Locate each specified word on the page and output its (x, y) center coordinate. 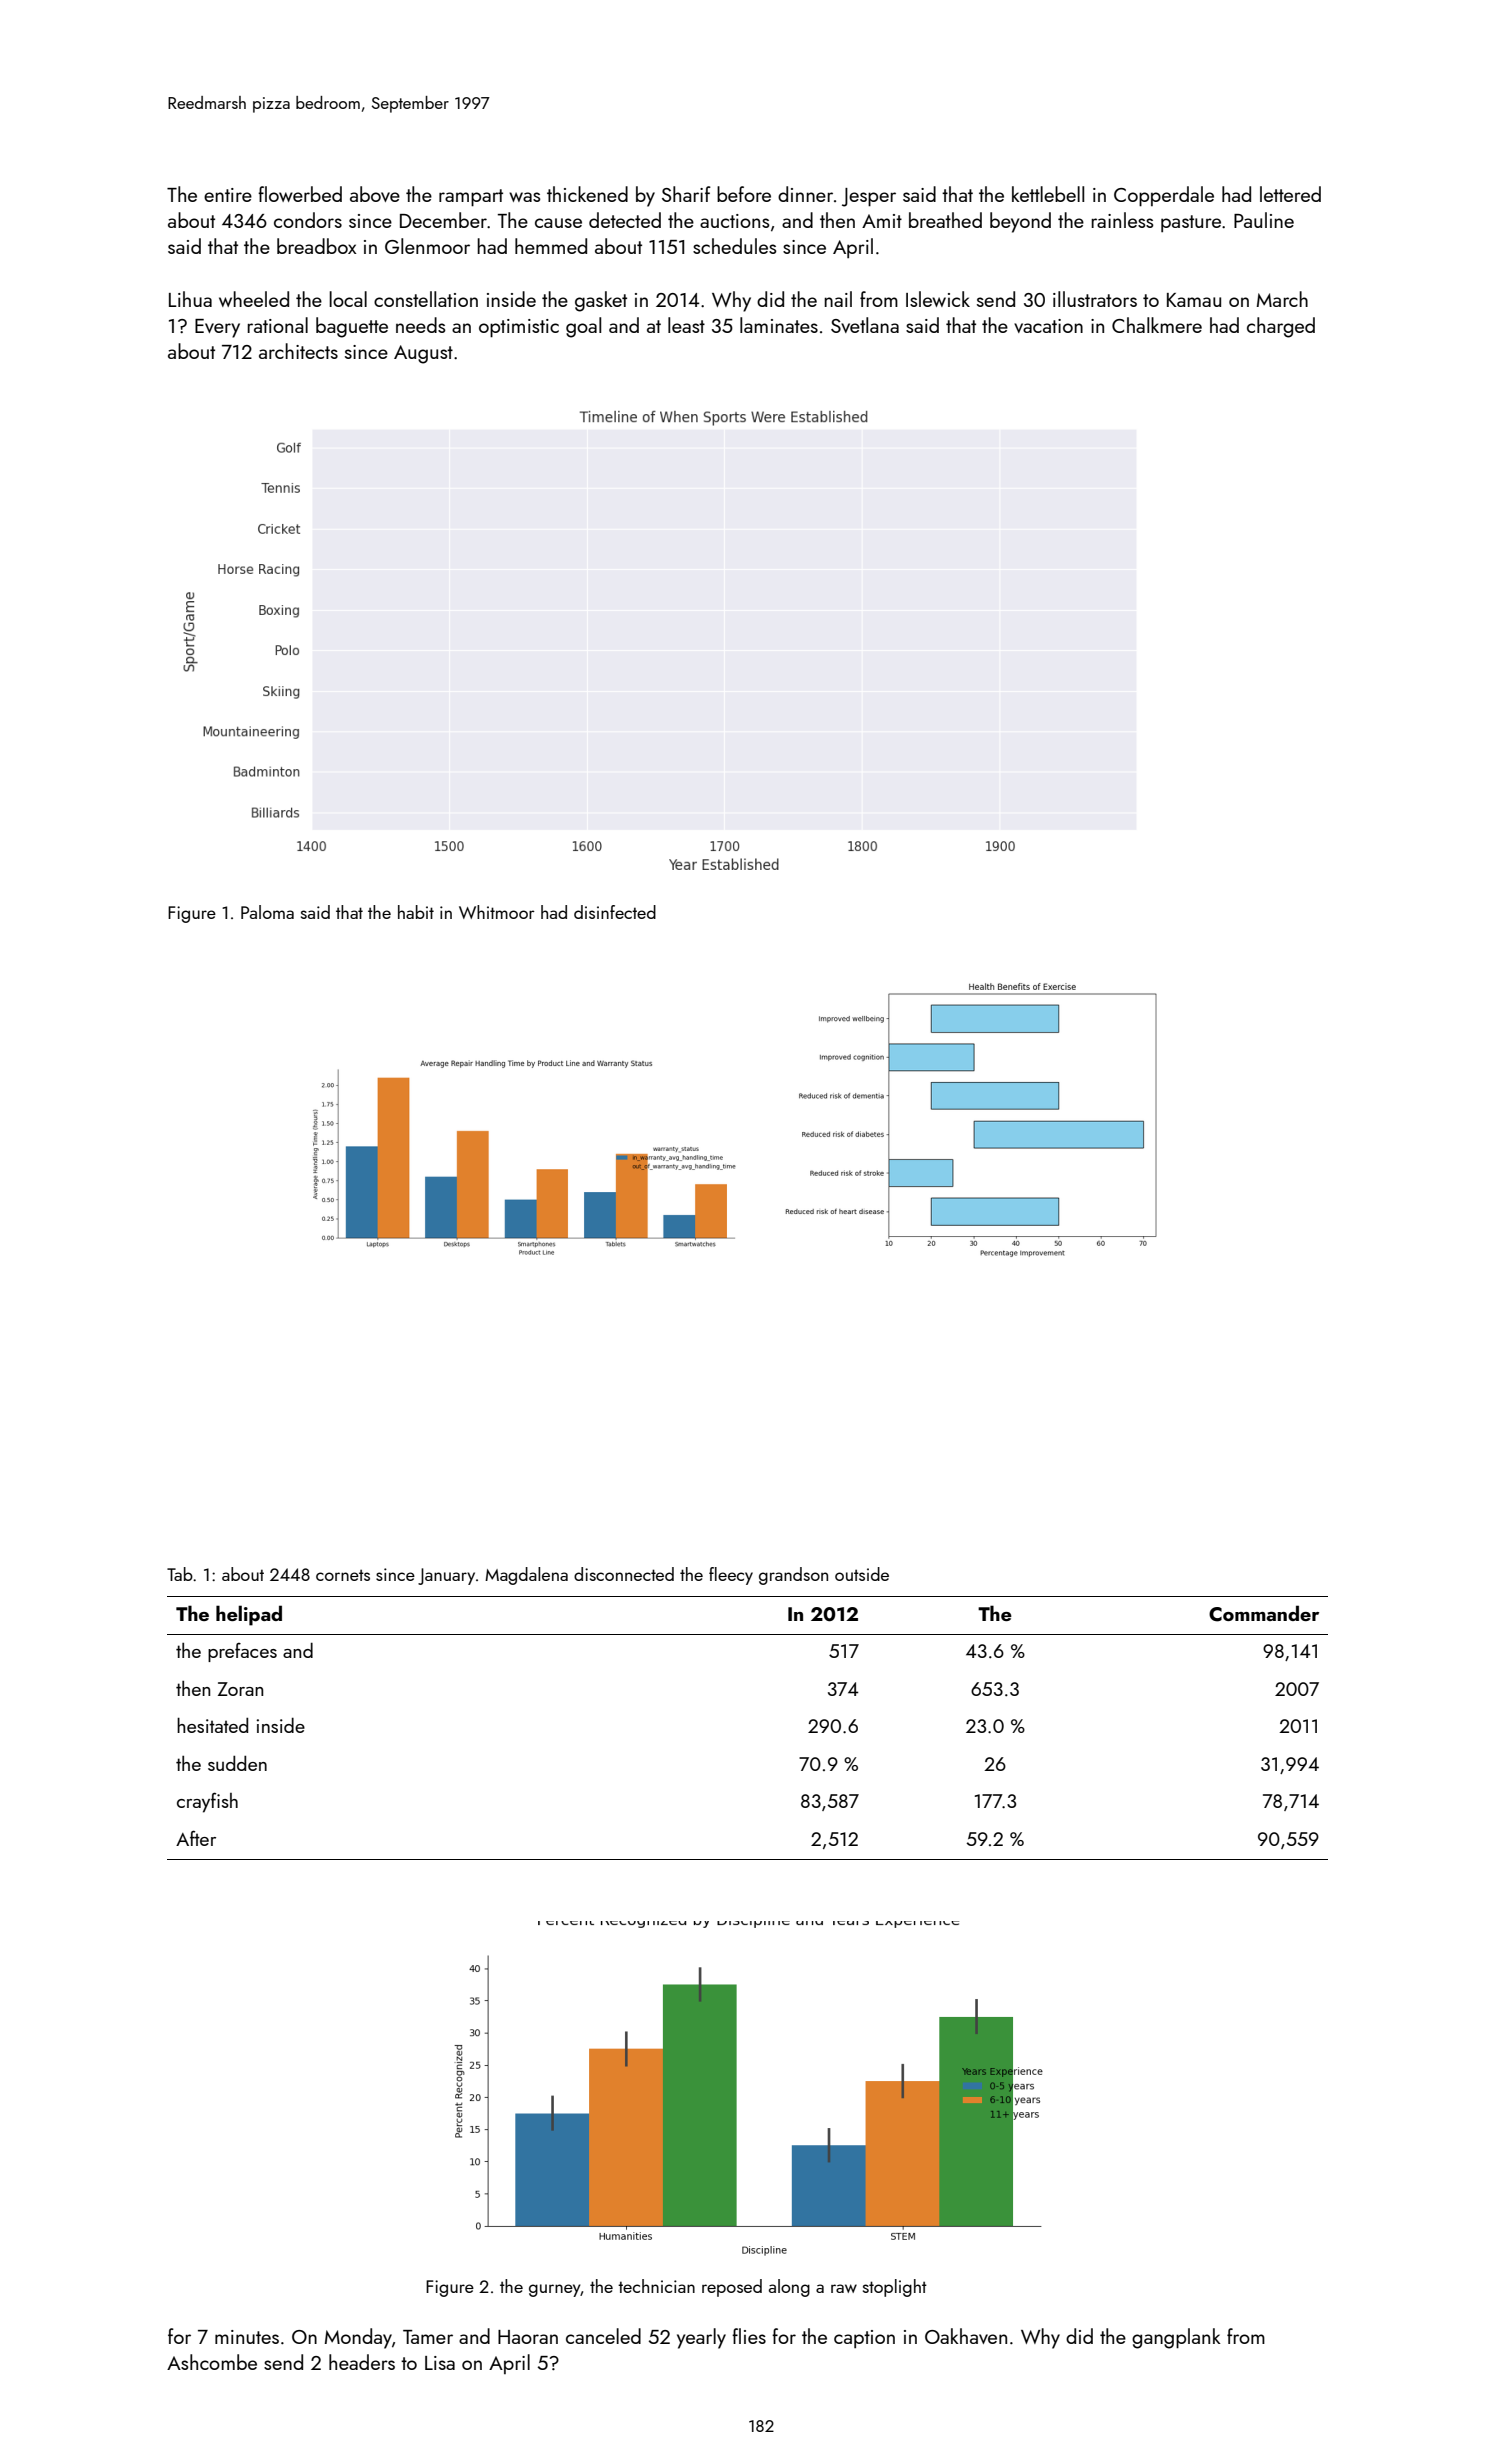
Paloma (267, 912)
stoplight (895, 2288)
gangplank (1176, 2338)
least (686, 325)
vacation (1048, 326)
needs (421, 325)
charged (1281, 327)
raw (844, 2288)
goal (583, 327)
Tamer (428, 2337)
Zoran (240, 1689)
